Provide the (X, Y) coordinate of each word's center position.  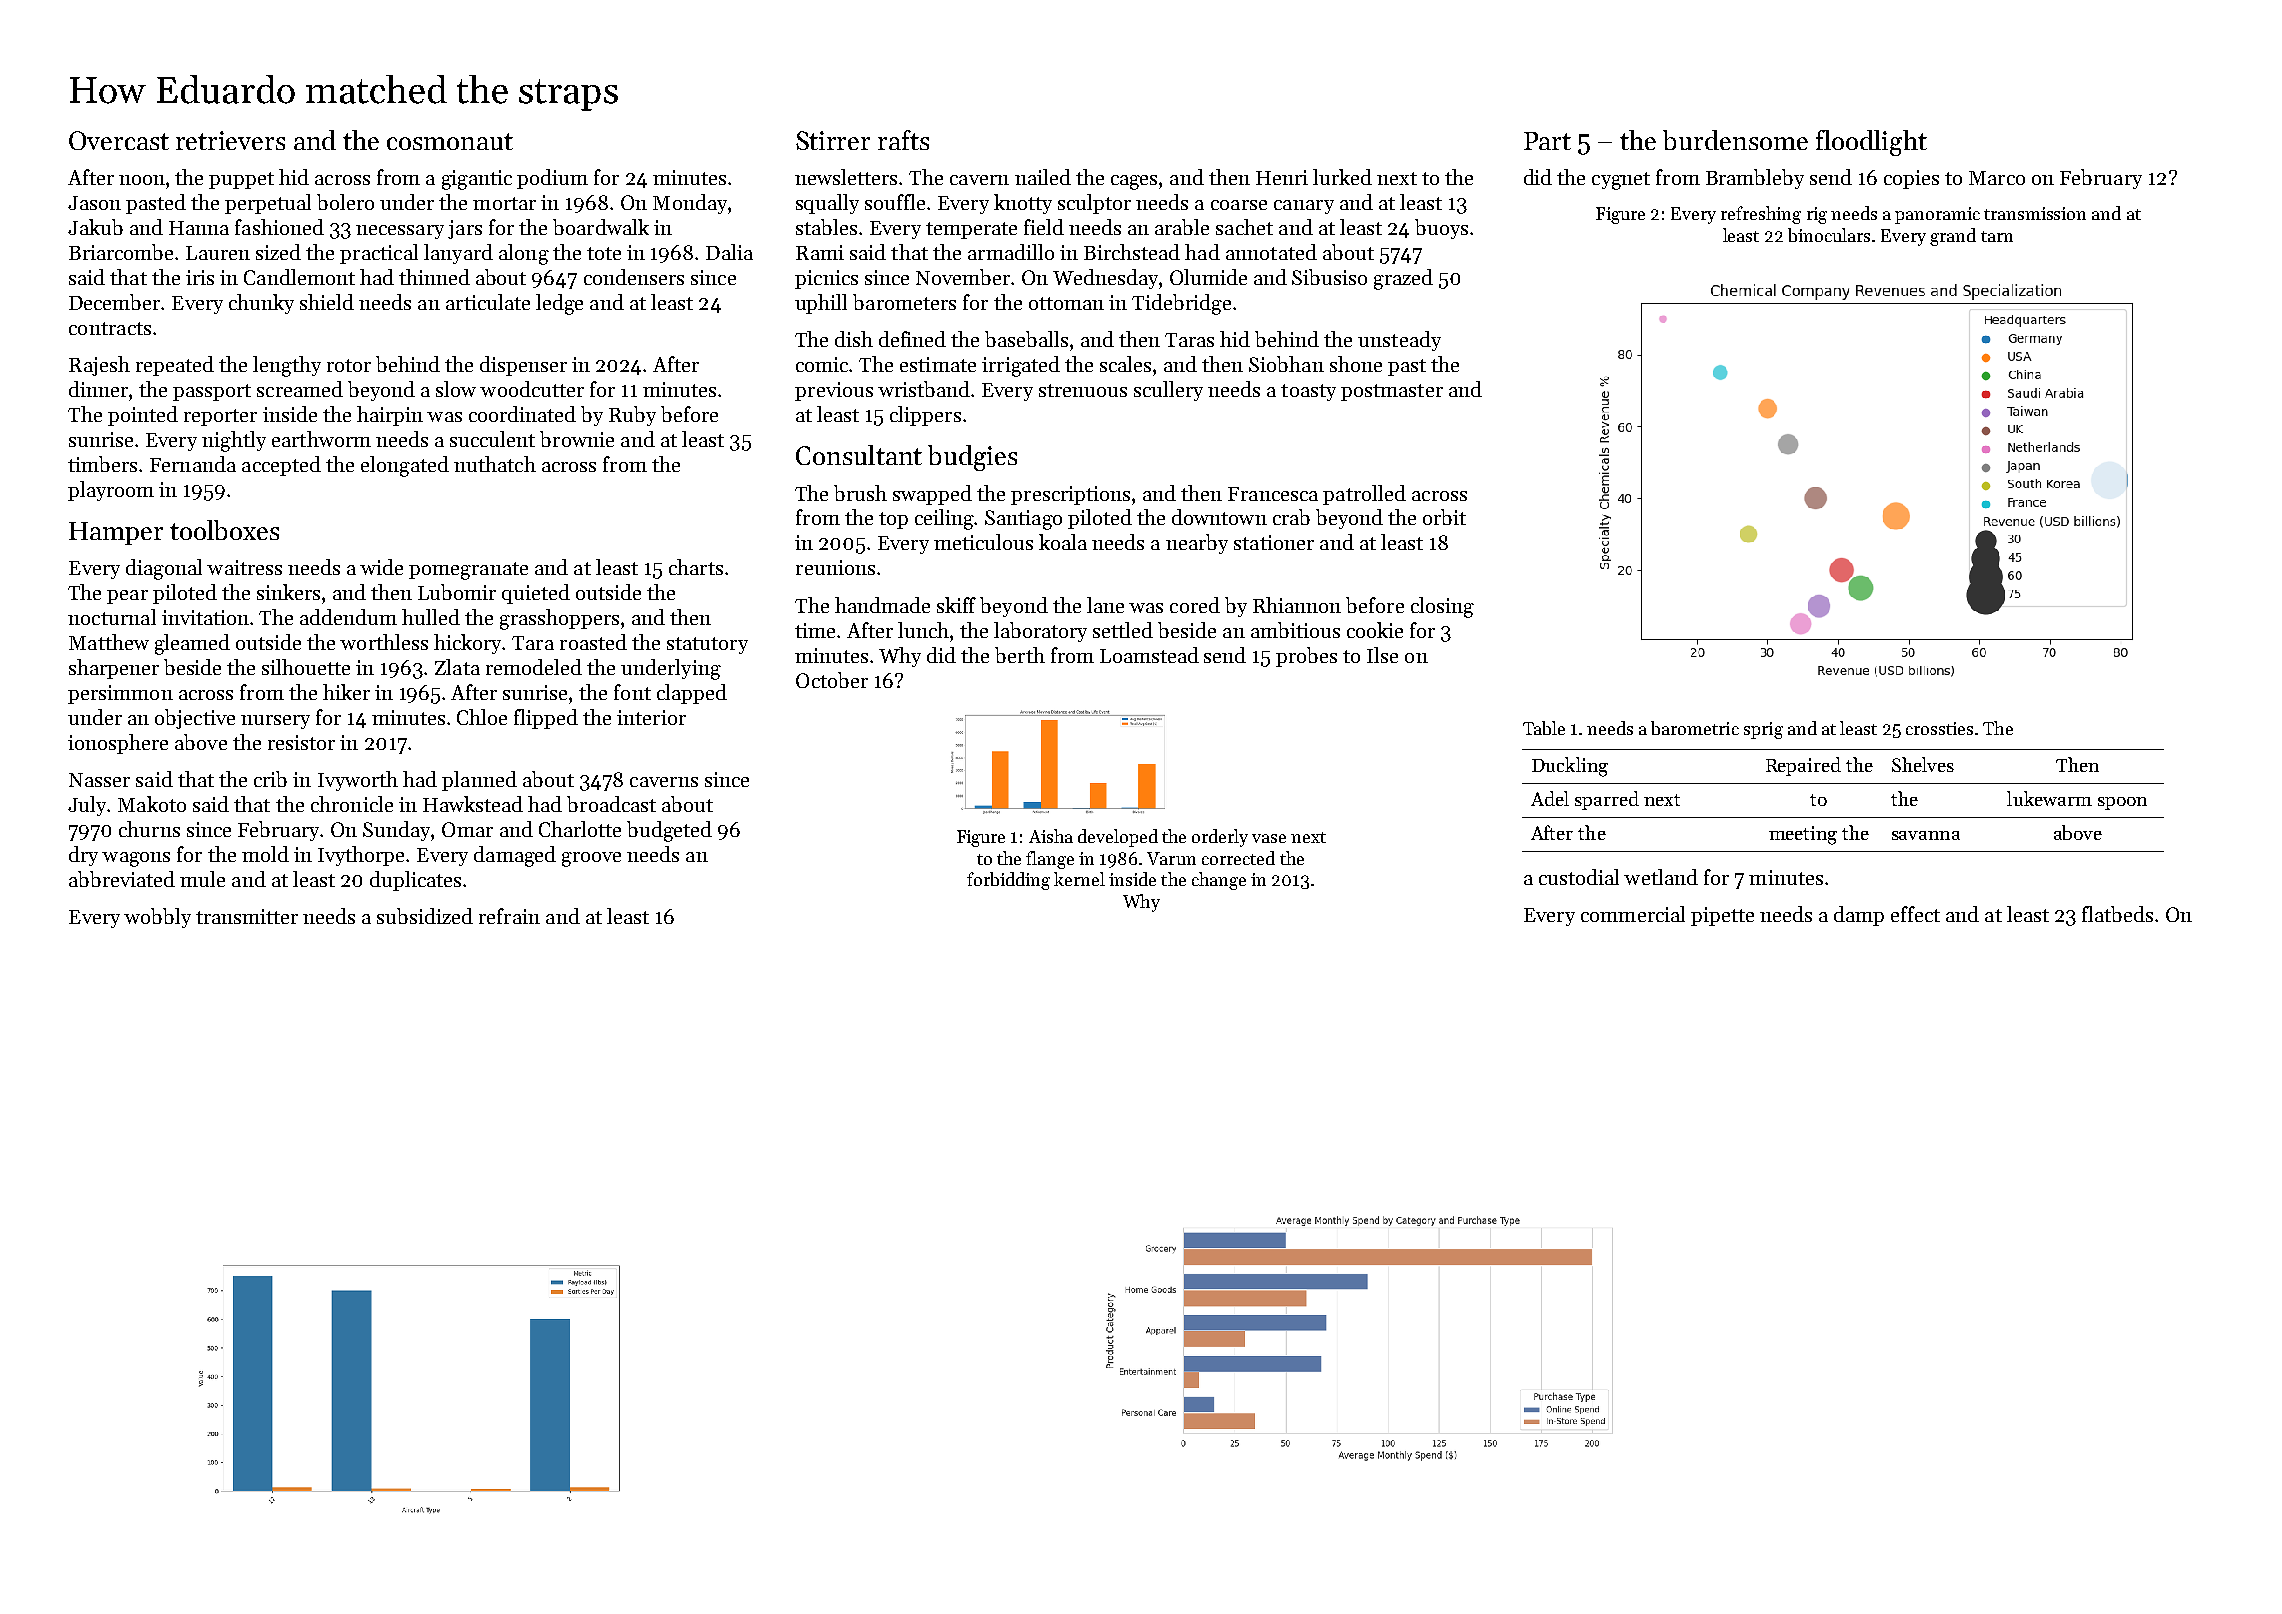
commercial (1633, 914)
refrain (509, 916)
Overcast (119, 140)
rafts (903, 140)
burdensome (1735, 140)
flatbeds (2117, 914)
